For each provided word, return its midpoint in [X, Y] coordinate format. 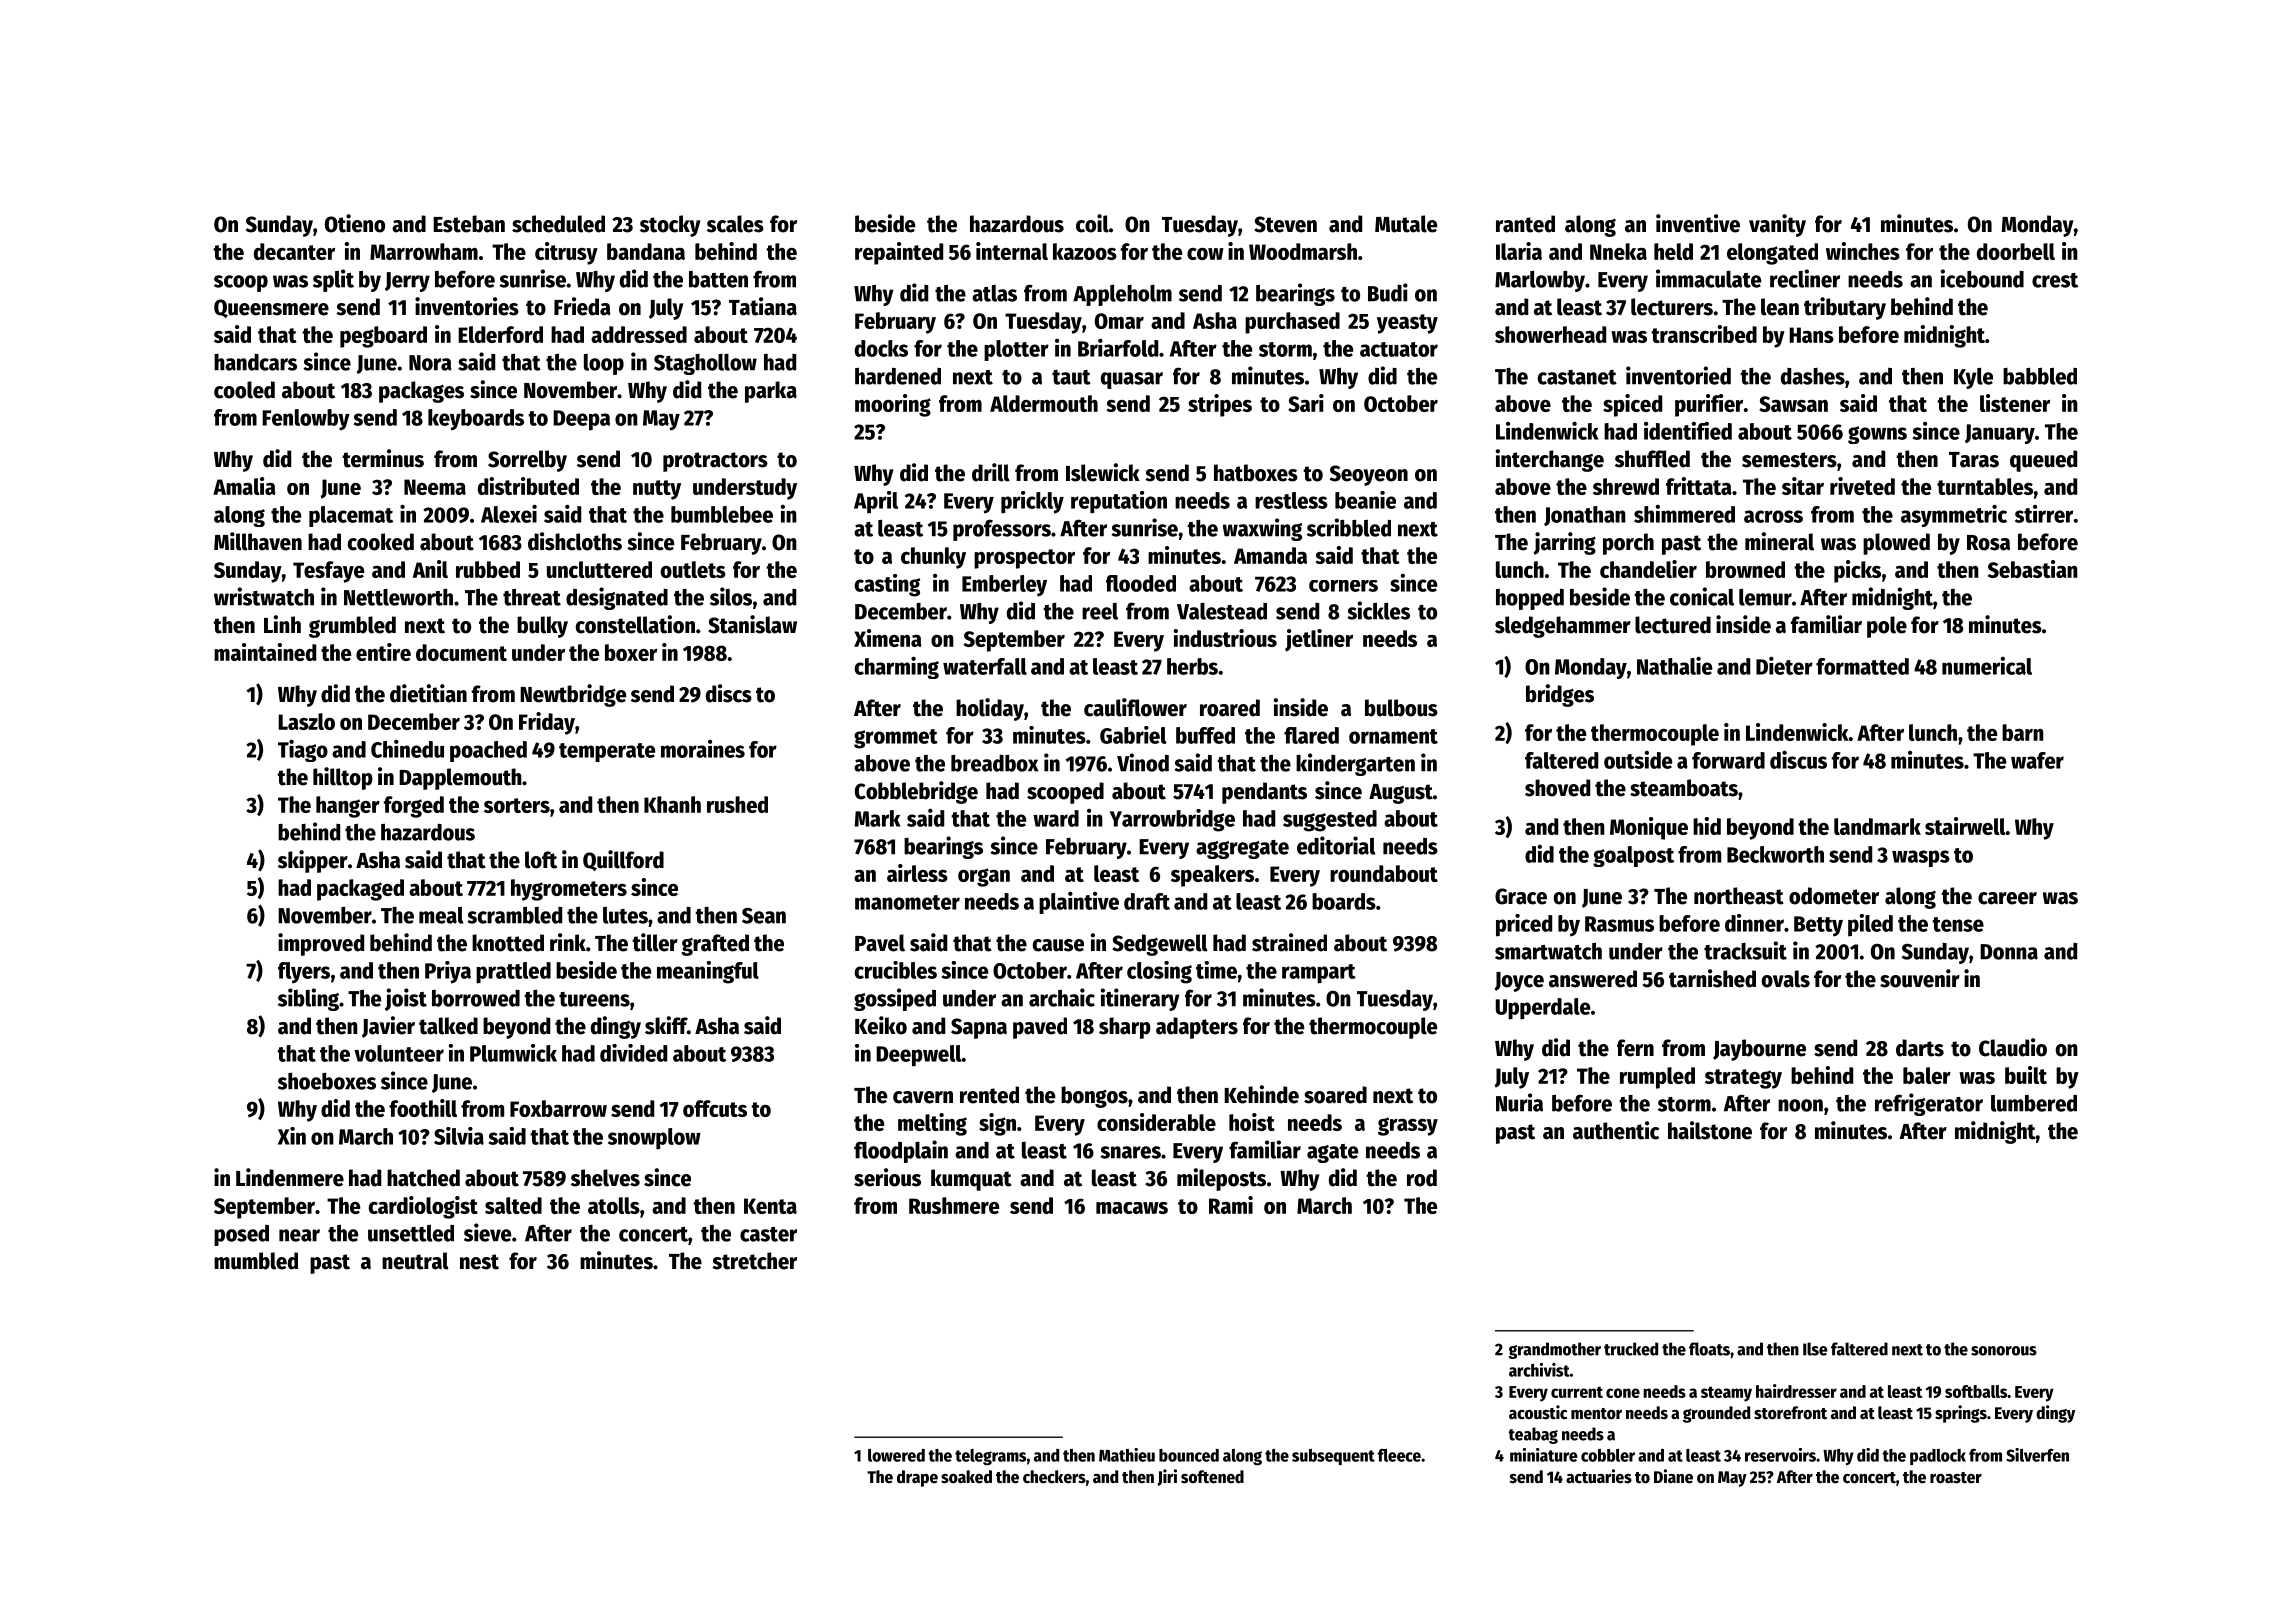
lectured [1673, 625]
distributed [528, 486]
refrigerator [1929, 1104]
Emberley [1004, 586]
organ [984, 877]
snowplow [654, 1139]
